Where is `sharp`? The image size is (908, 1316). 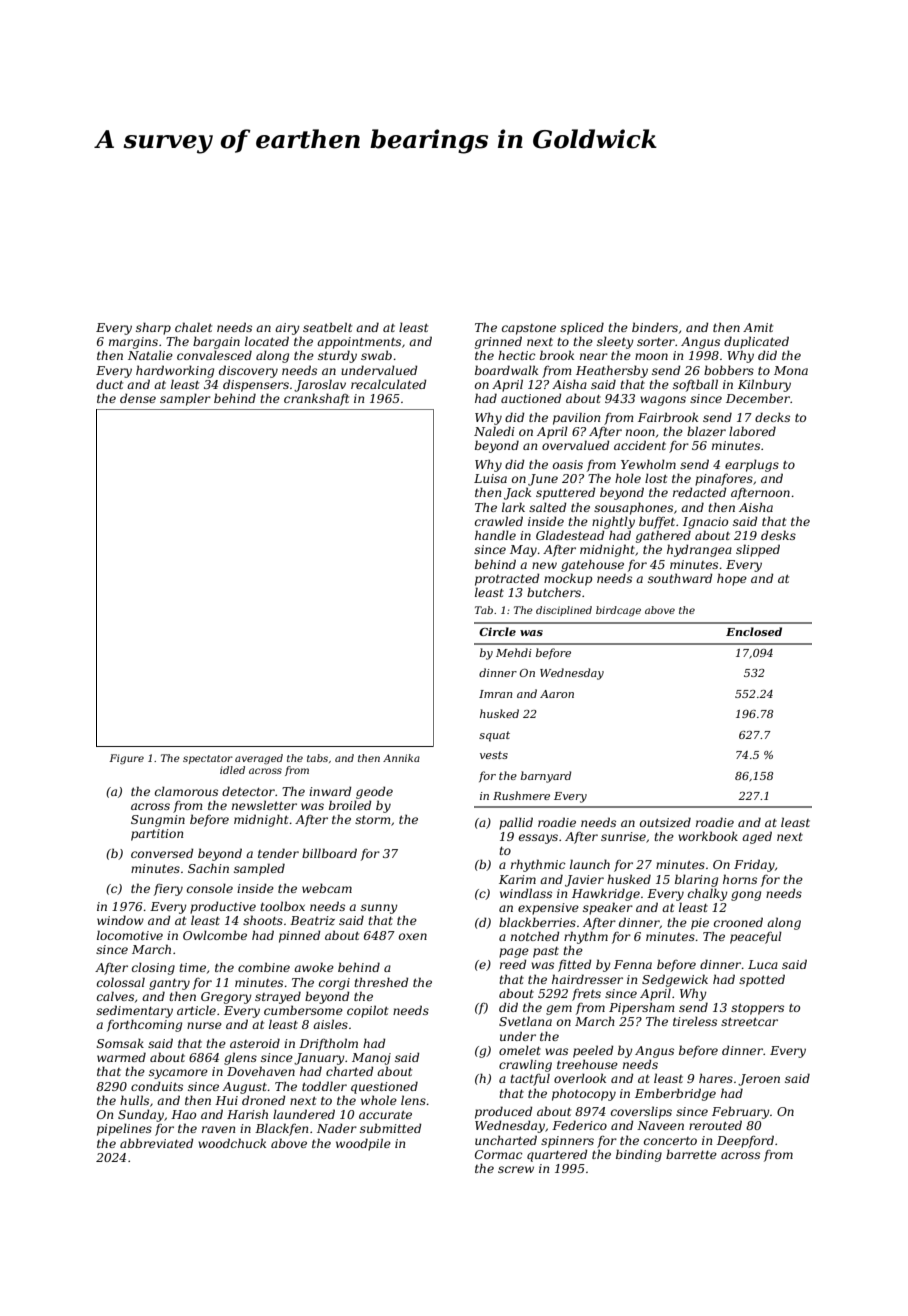 sharp is located at coordinates (153, 328).
